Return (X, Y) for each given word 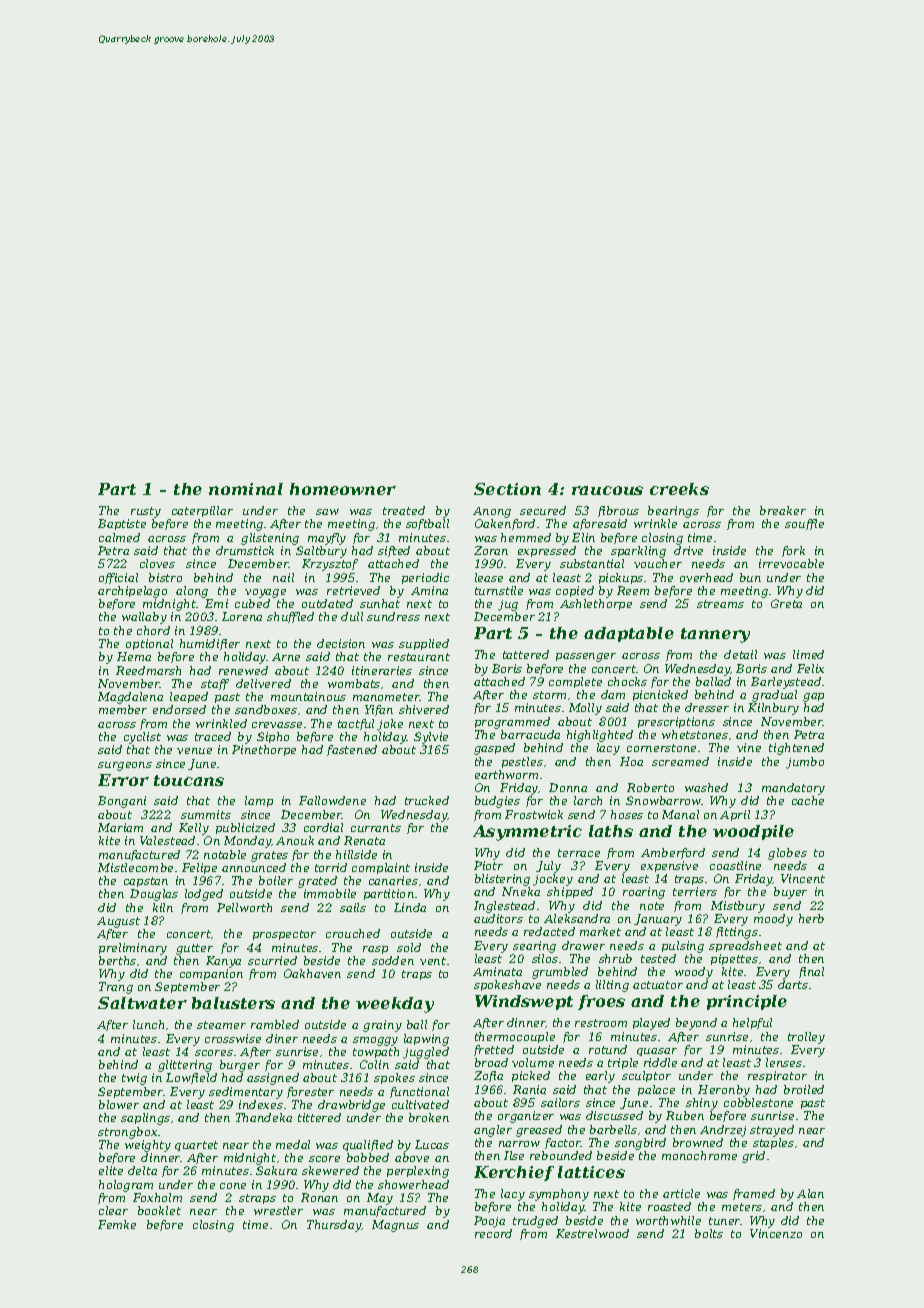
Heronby (724, 1091)
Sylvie (431, 738)
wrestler (278, 1210)
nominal (246, 489)
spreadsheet (745, 946)
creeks (679, 489)
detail (740, 654)
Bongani (122, 802)
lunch (148, 1024)
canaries (393, 880)
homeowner (343, 489)
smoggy (375, 1041)
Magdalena (130, 698)
